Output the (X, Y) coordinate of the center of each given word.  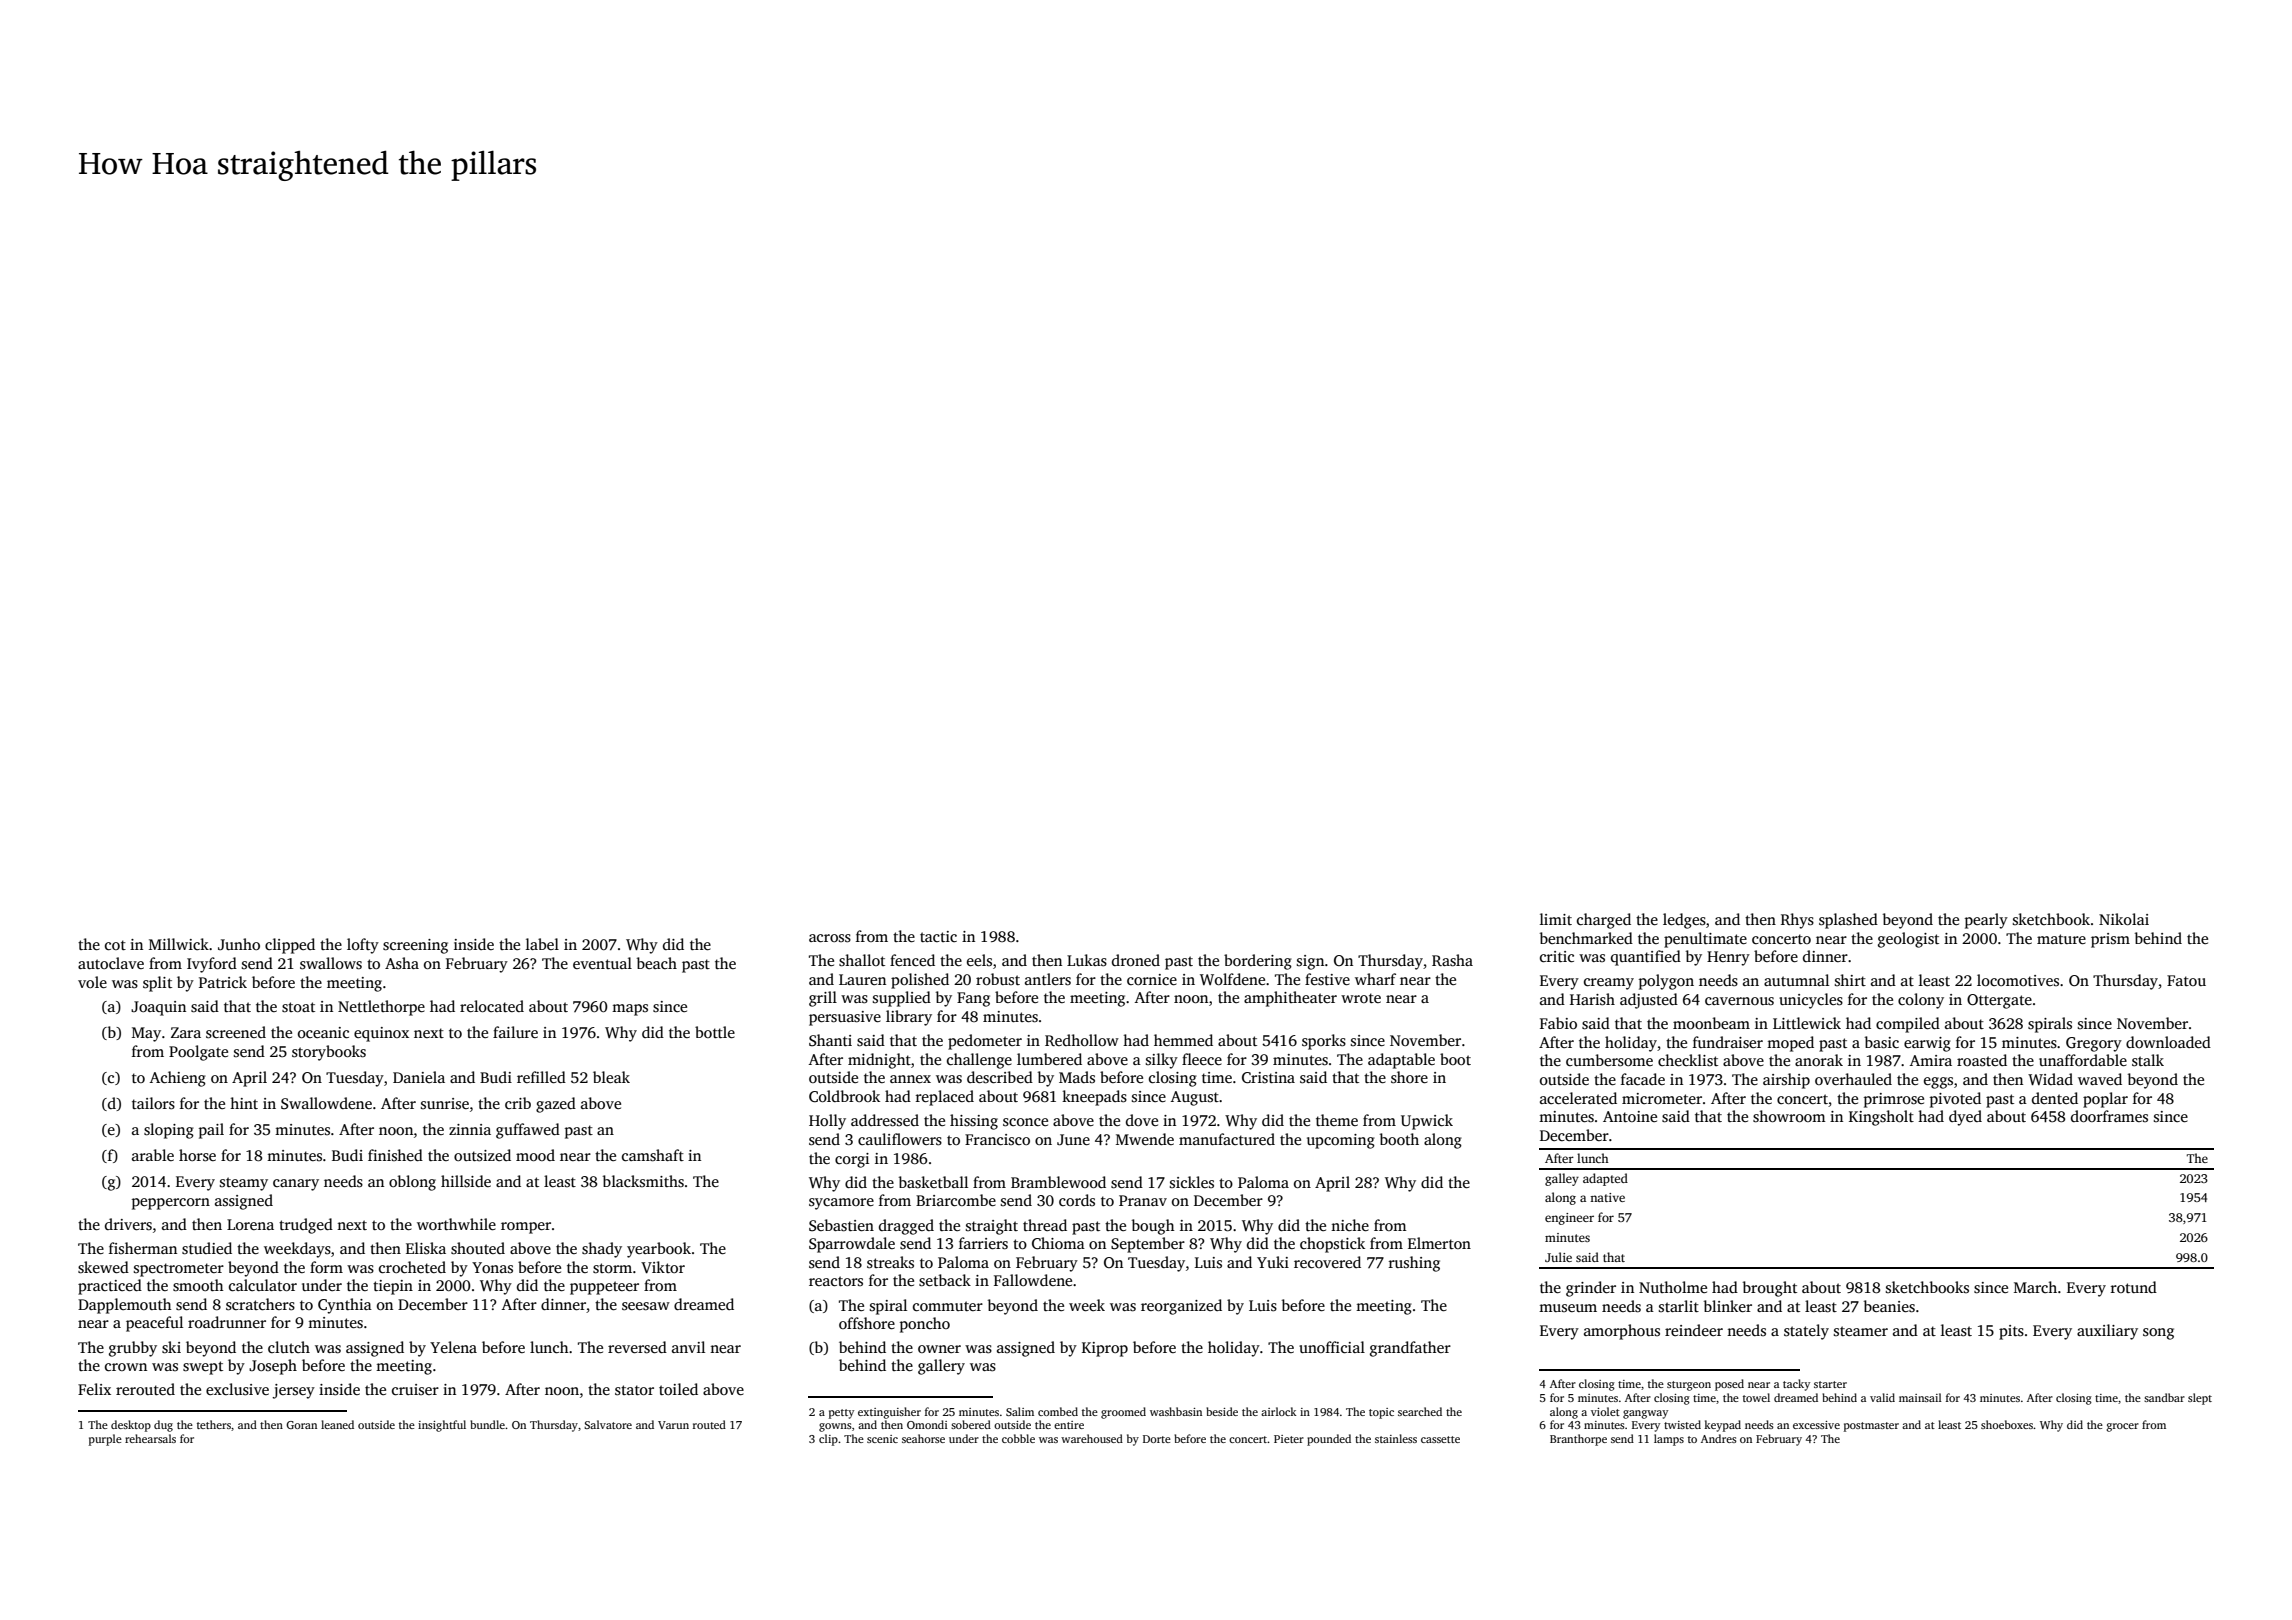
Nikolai (2124, 919)
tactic (938, 936)
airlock (1278, 1411)
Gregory (2094, 1044)
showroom (1789, 1116)
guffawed (528, 1131)
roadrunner (227, 1322)
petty (841, 1414)
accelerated (1578, 1098)
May (146, 1034)
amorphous (1622, 1332)
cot (115, 945)
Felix (94, 1389)
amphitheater (1290, 999)
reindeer (1694, 1330)
